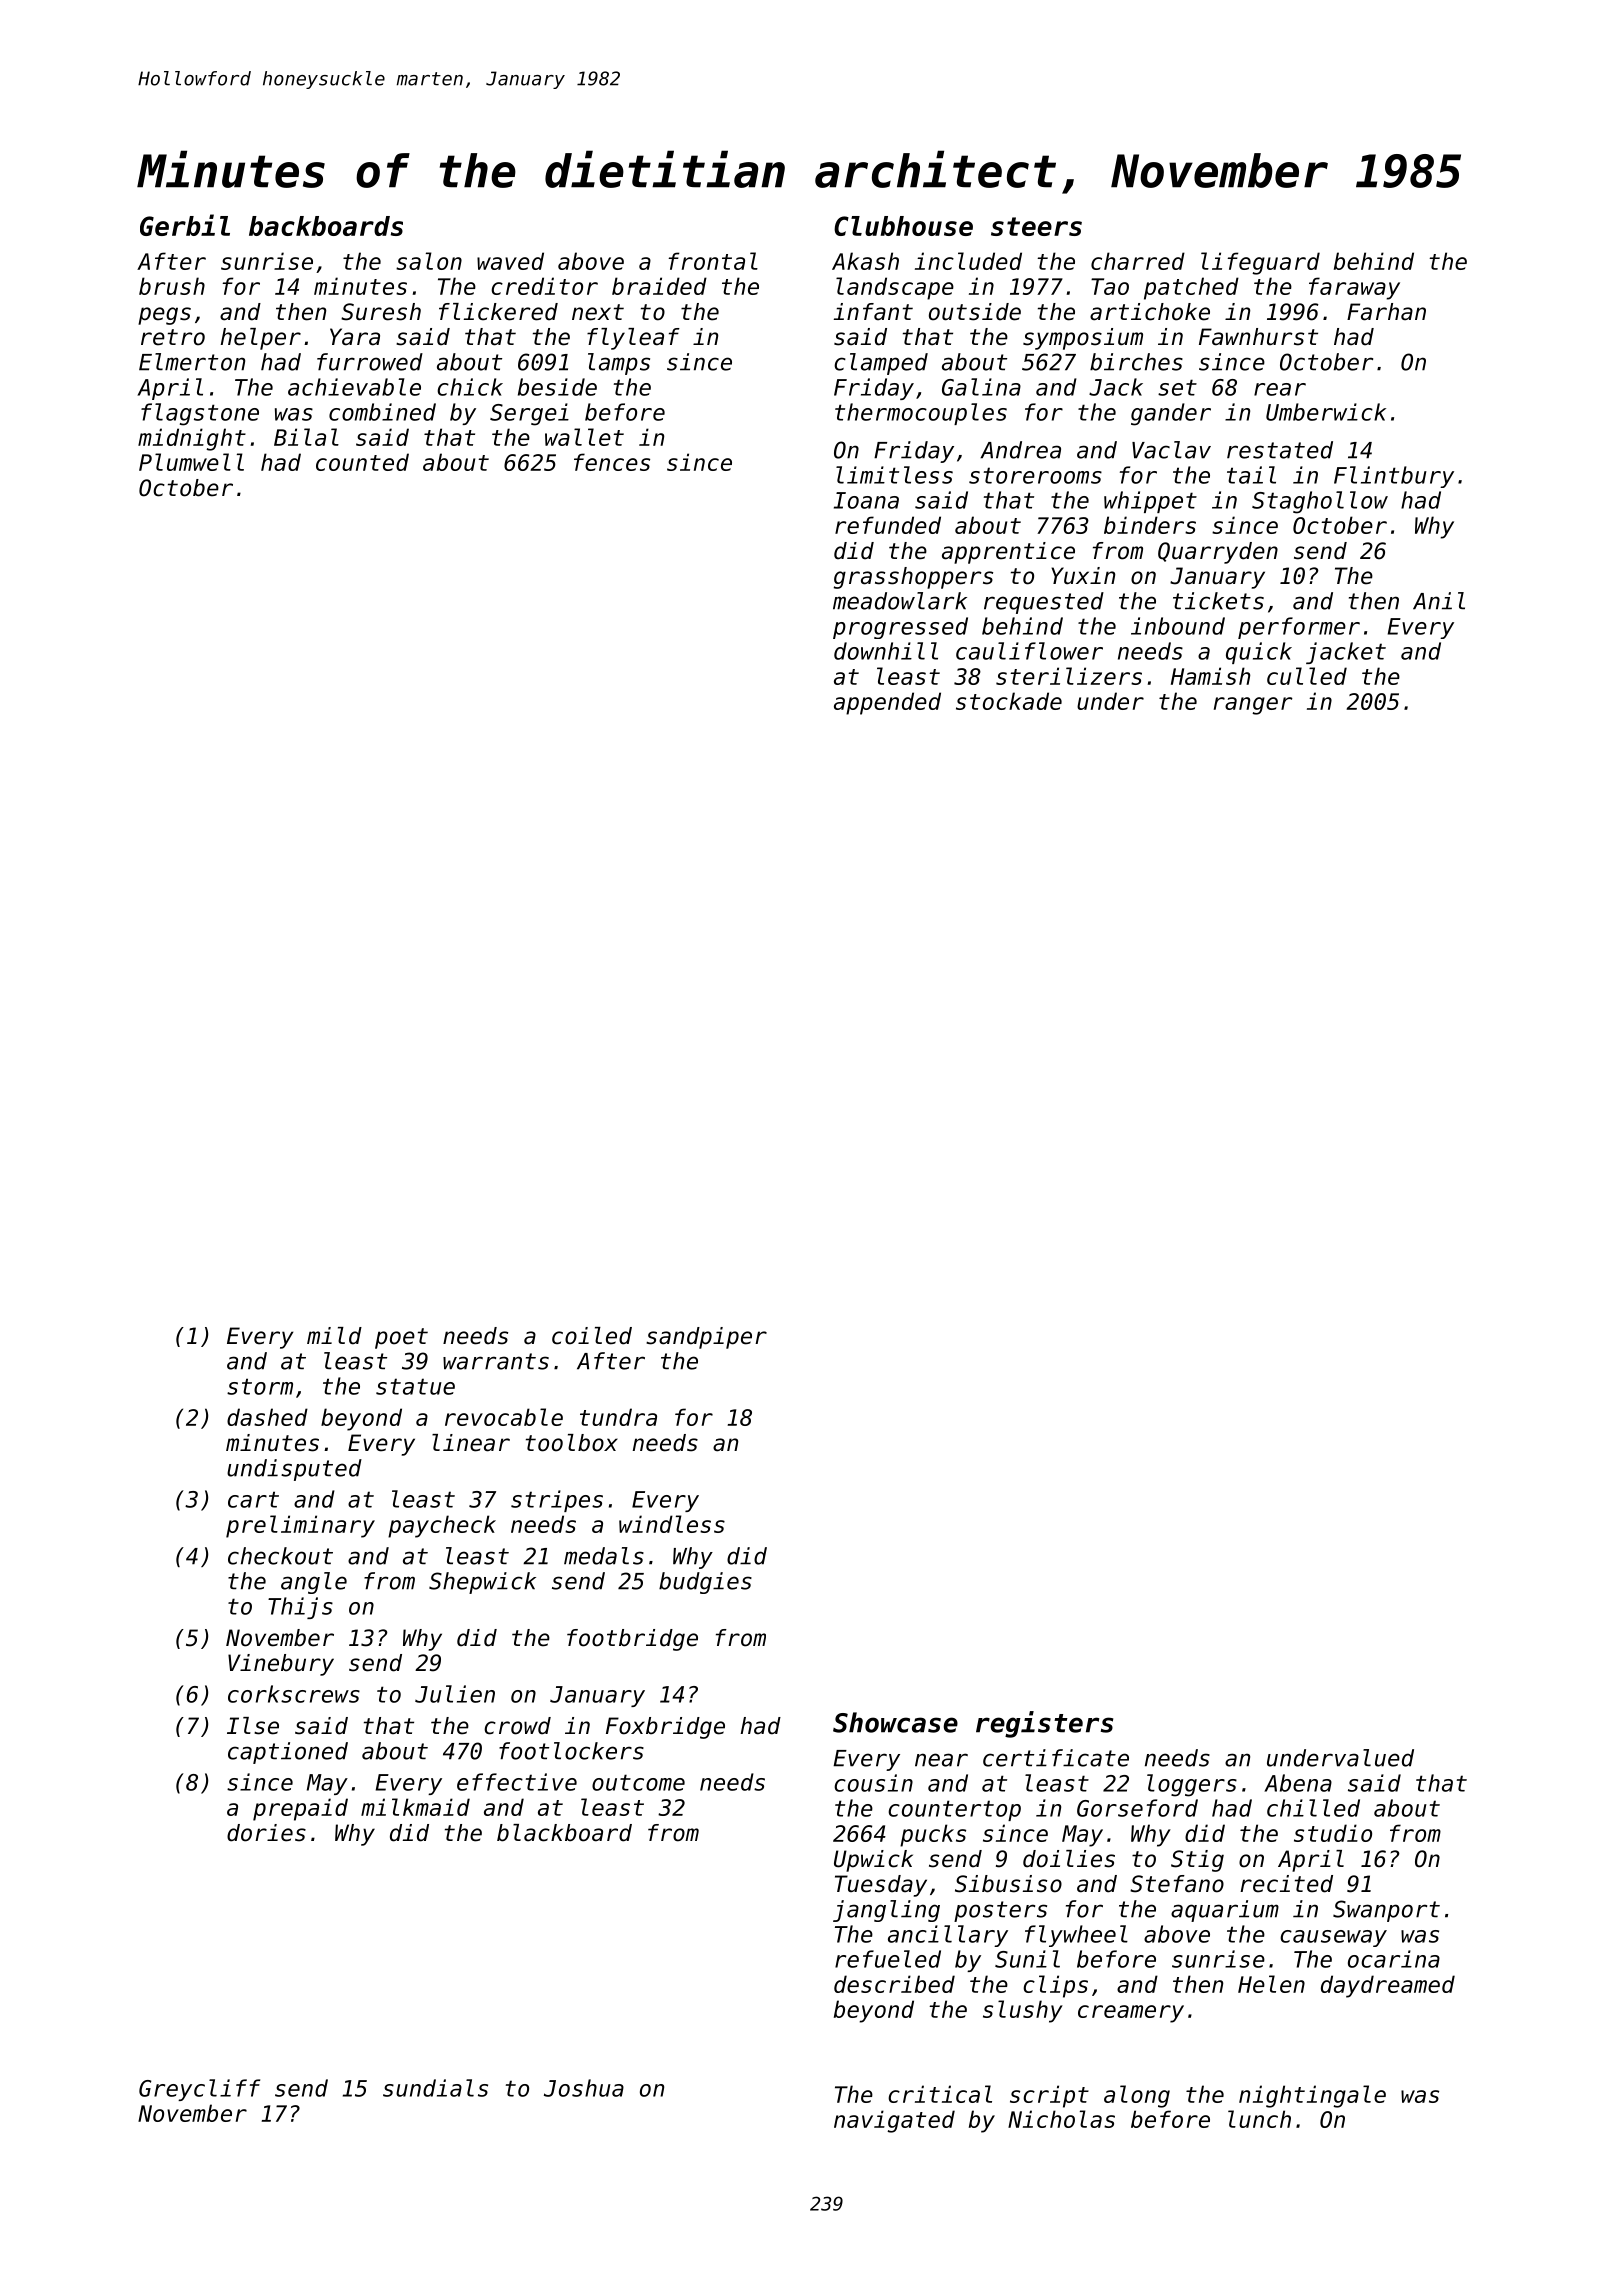 The image size is (1620, 2292). I want to click on Greycliff, so click(199, 2090).
